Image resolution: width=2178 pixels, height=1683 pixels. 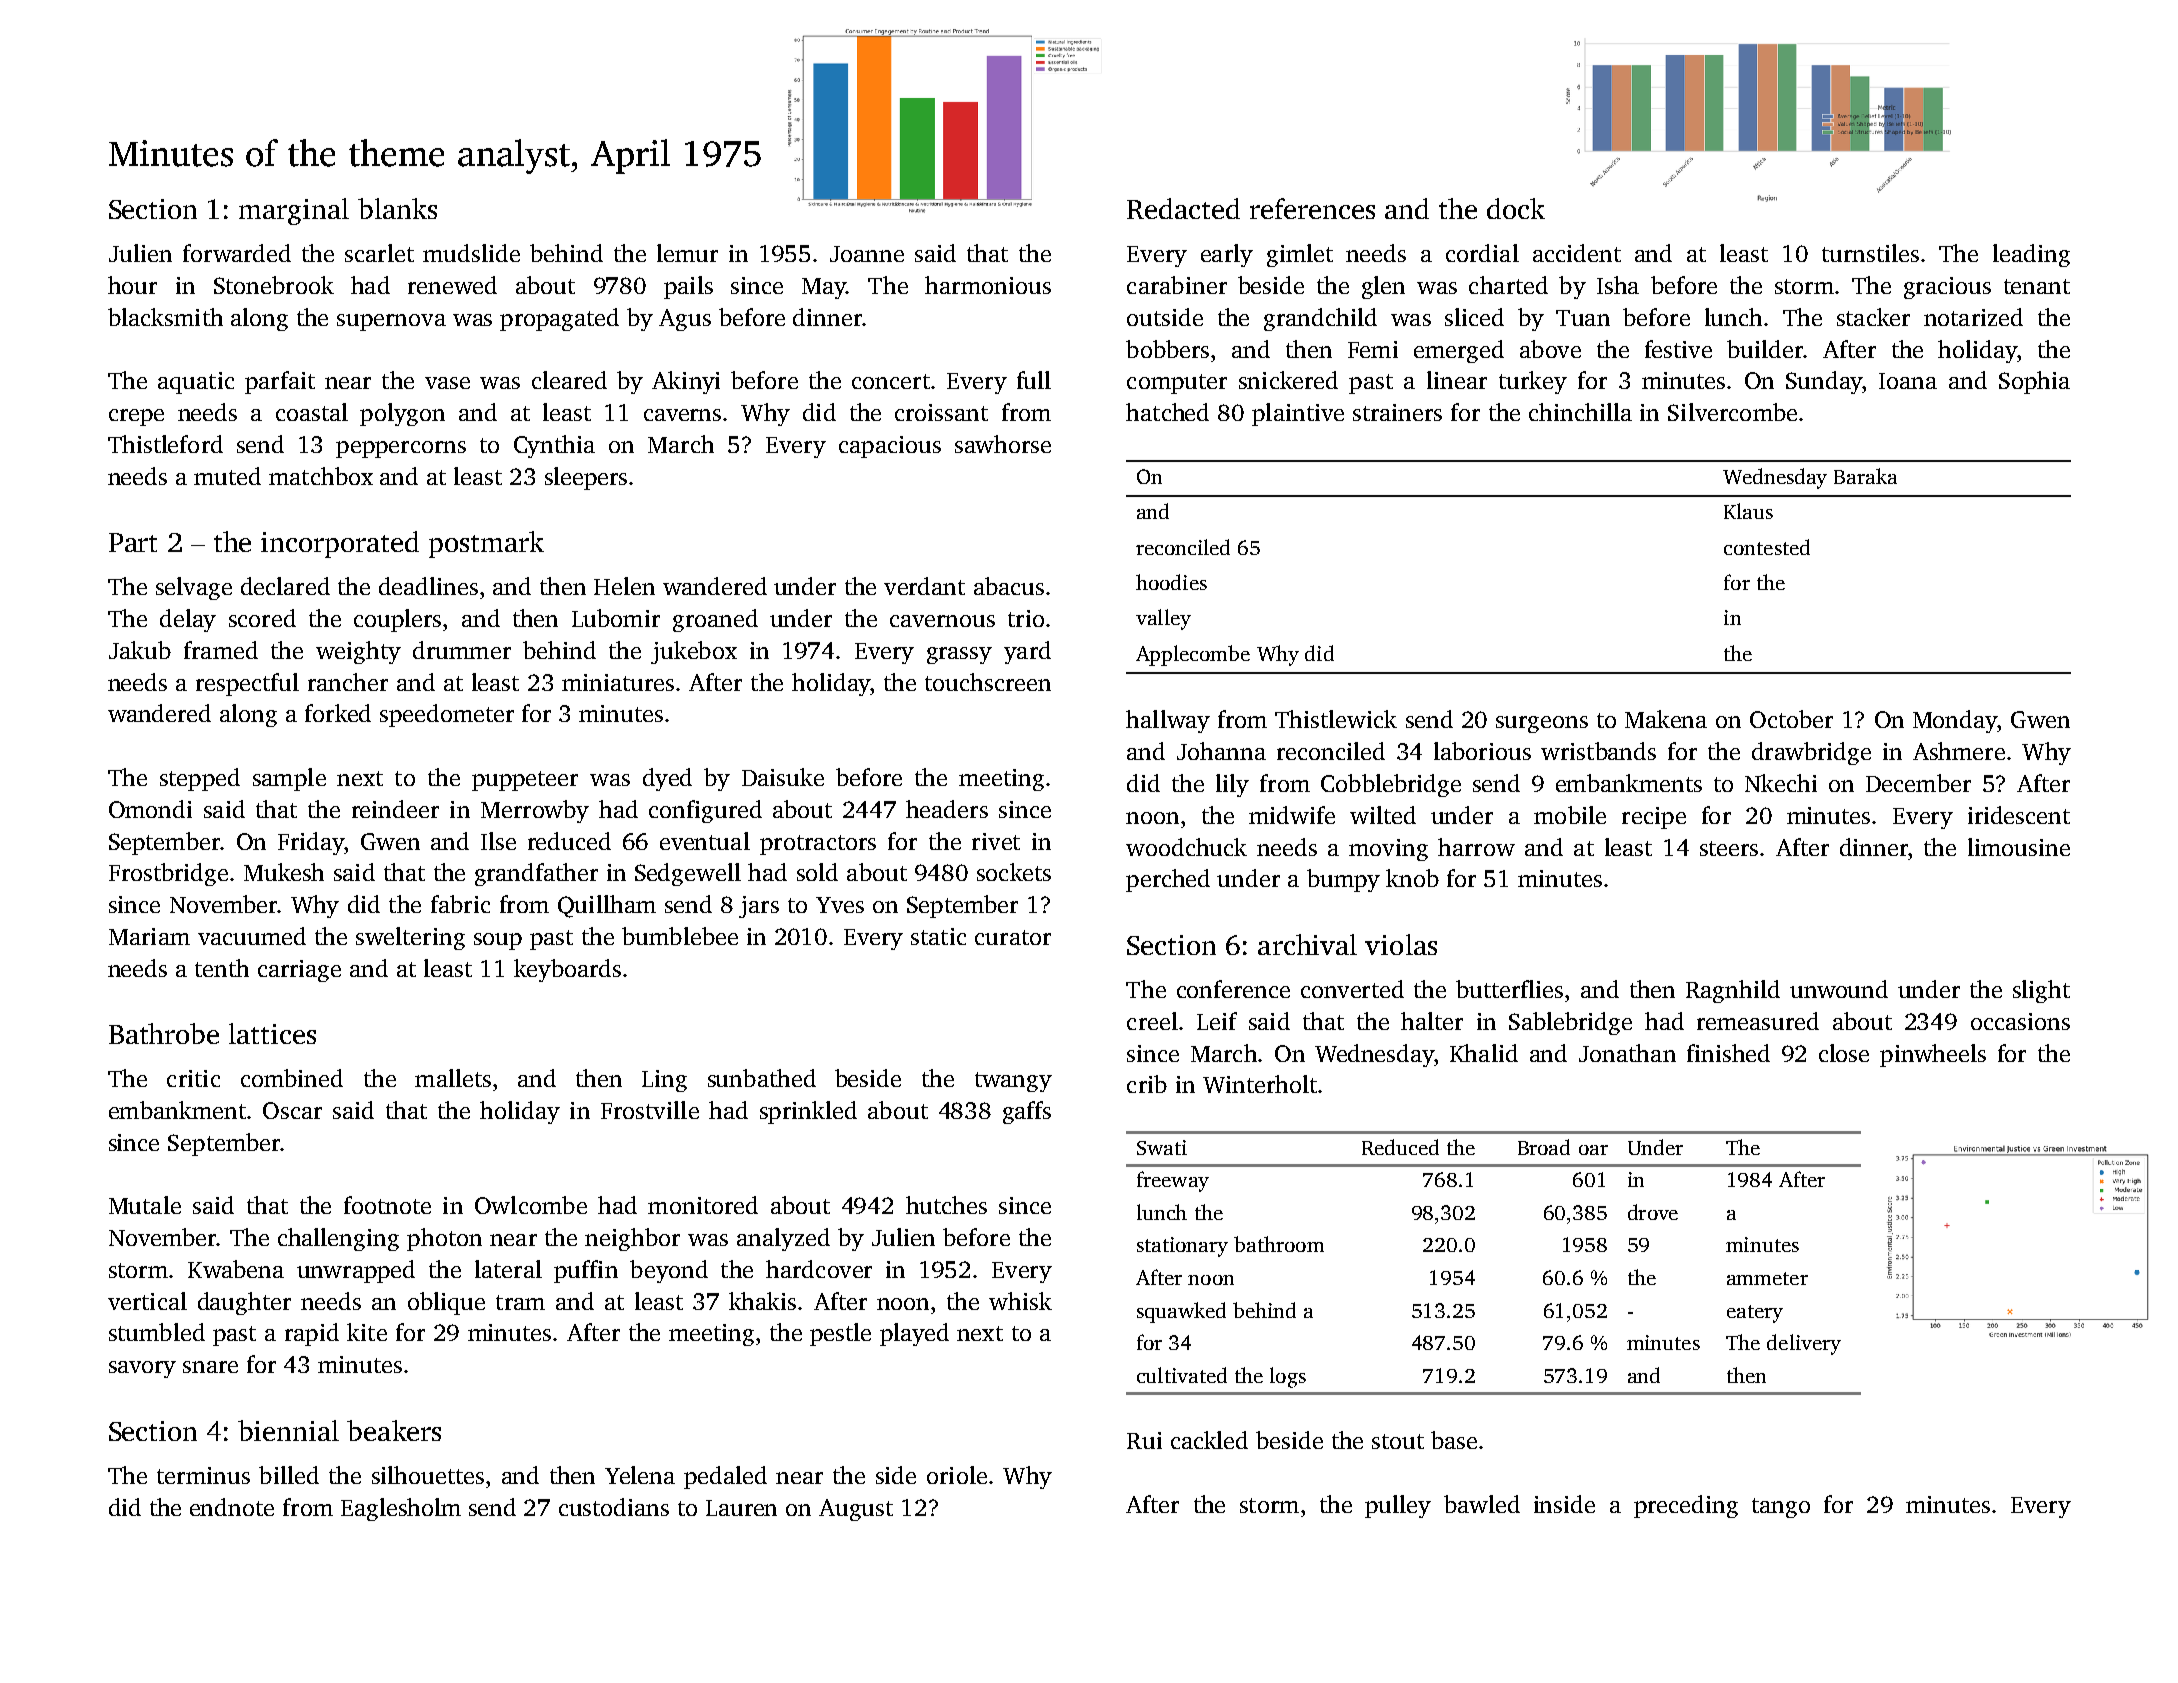 I want to click on Ashmere, so click(x=1959, y=751).
